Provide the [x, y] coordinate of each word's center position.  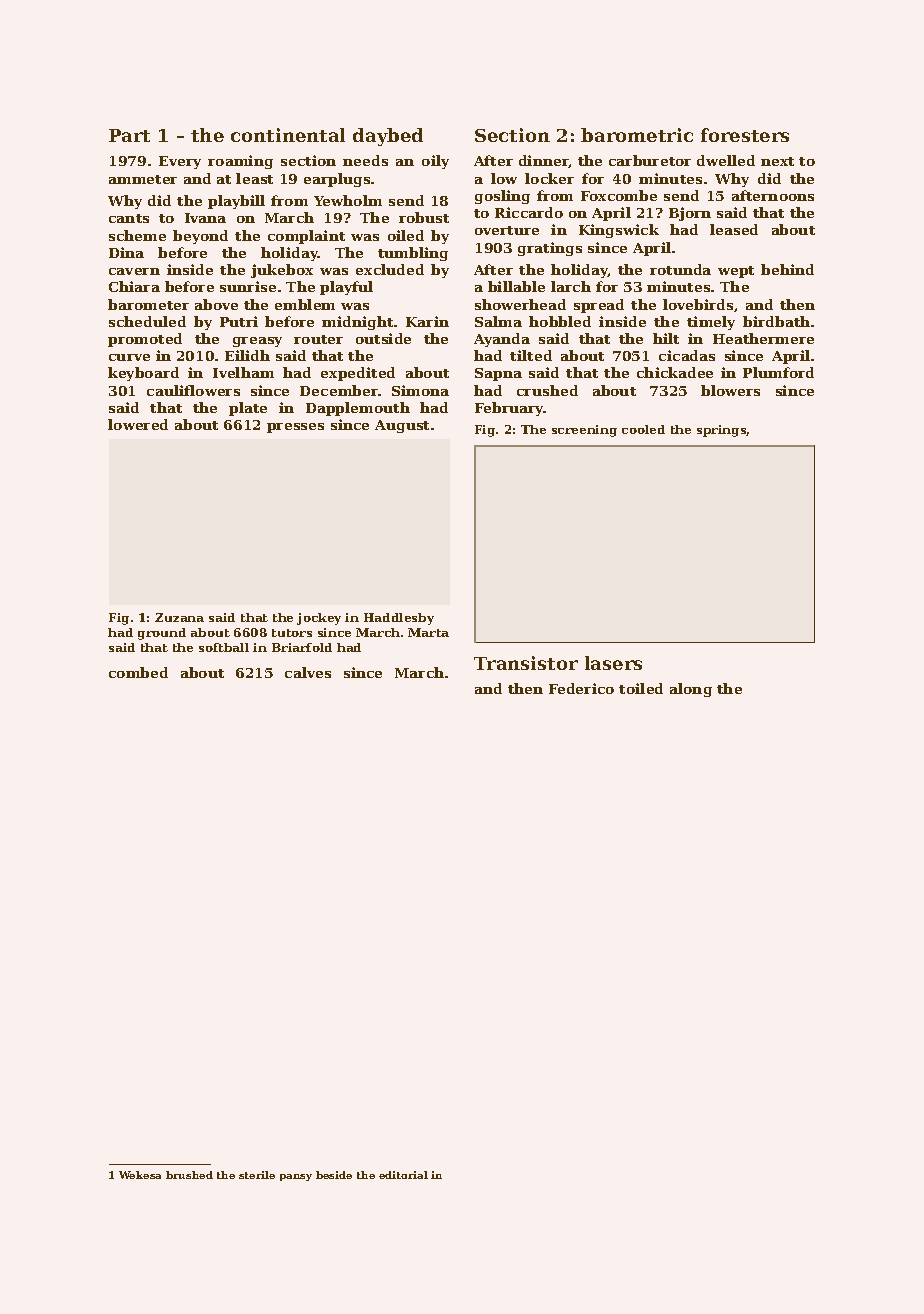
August [402, 426]
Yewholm [348, 200]
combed [138, 672]
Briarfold [302, 647]
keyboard [143, 374]
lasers [613, 663]
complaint [306, 237]
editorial [403, 1175]
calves [308, 672]
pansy [296, 1177]
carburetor [650, 160]
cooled [643, 429]
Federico [581, 688]
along [691, 690]
